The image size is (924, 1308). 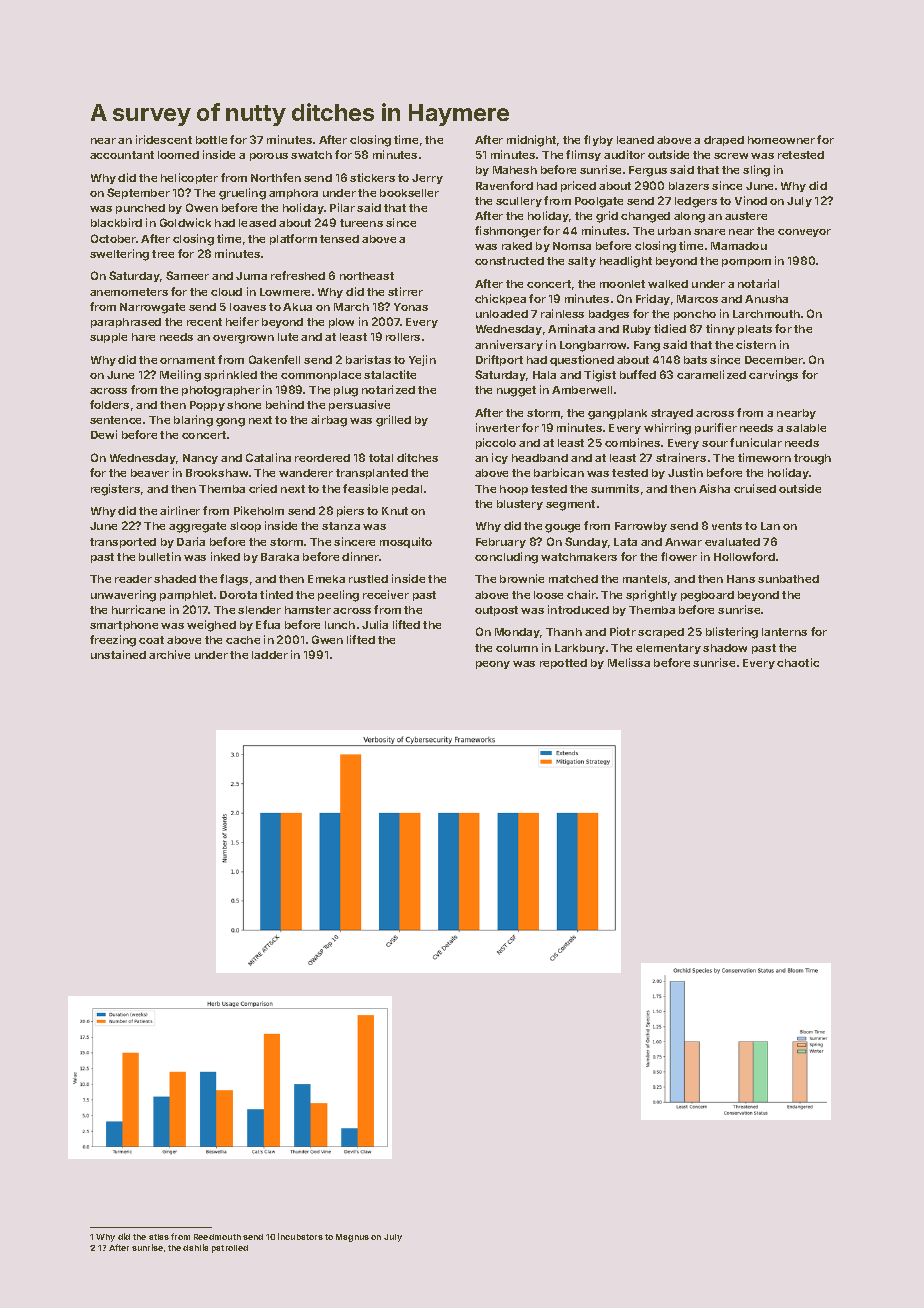 I want to click on iridescent, so click(x=164, y=139).
